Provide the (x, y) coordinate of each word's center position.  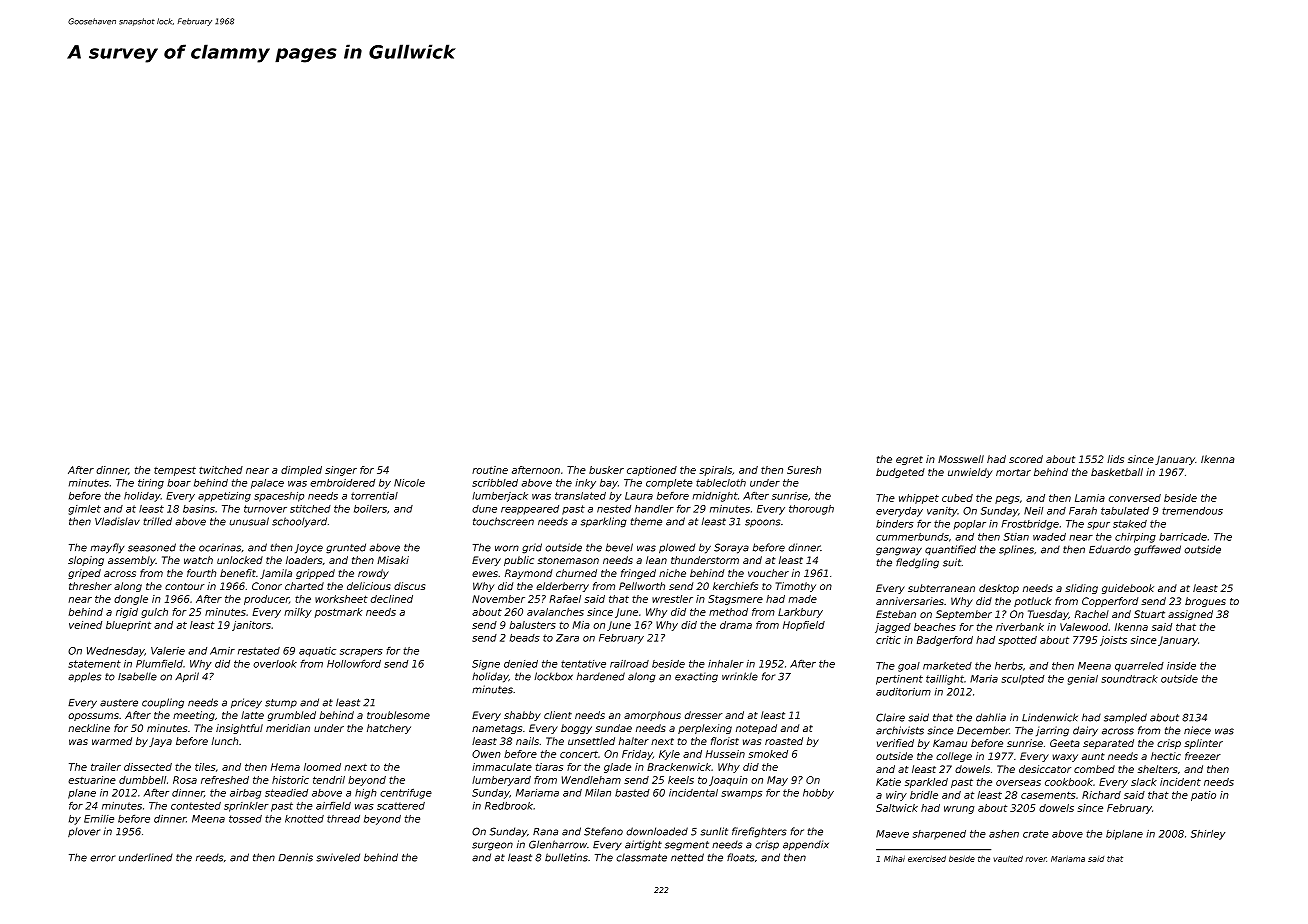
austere (119, 703)
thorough (811, 510)
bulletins (566, 857)
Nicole (409, 483)
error (102, 858)
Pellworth (642, 586)
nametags (497, 729)
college (954, 757)
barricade (1183, 537)
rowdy (373, 574)
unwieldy (970, 473)
